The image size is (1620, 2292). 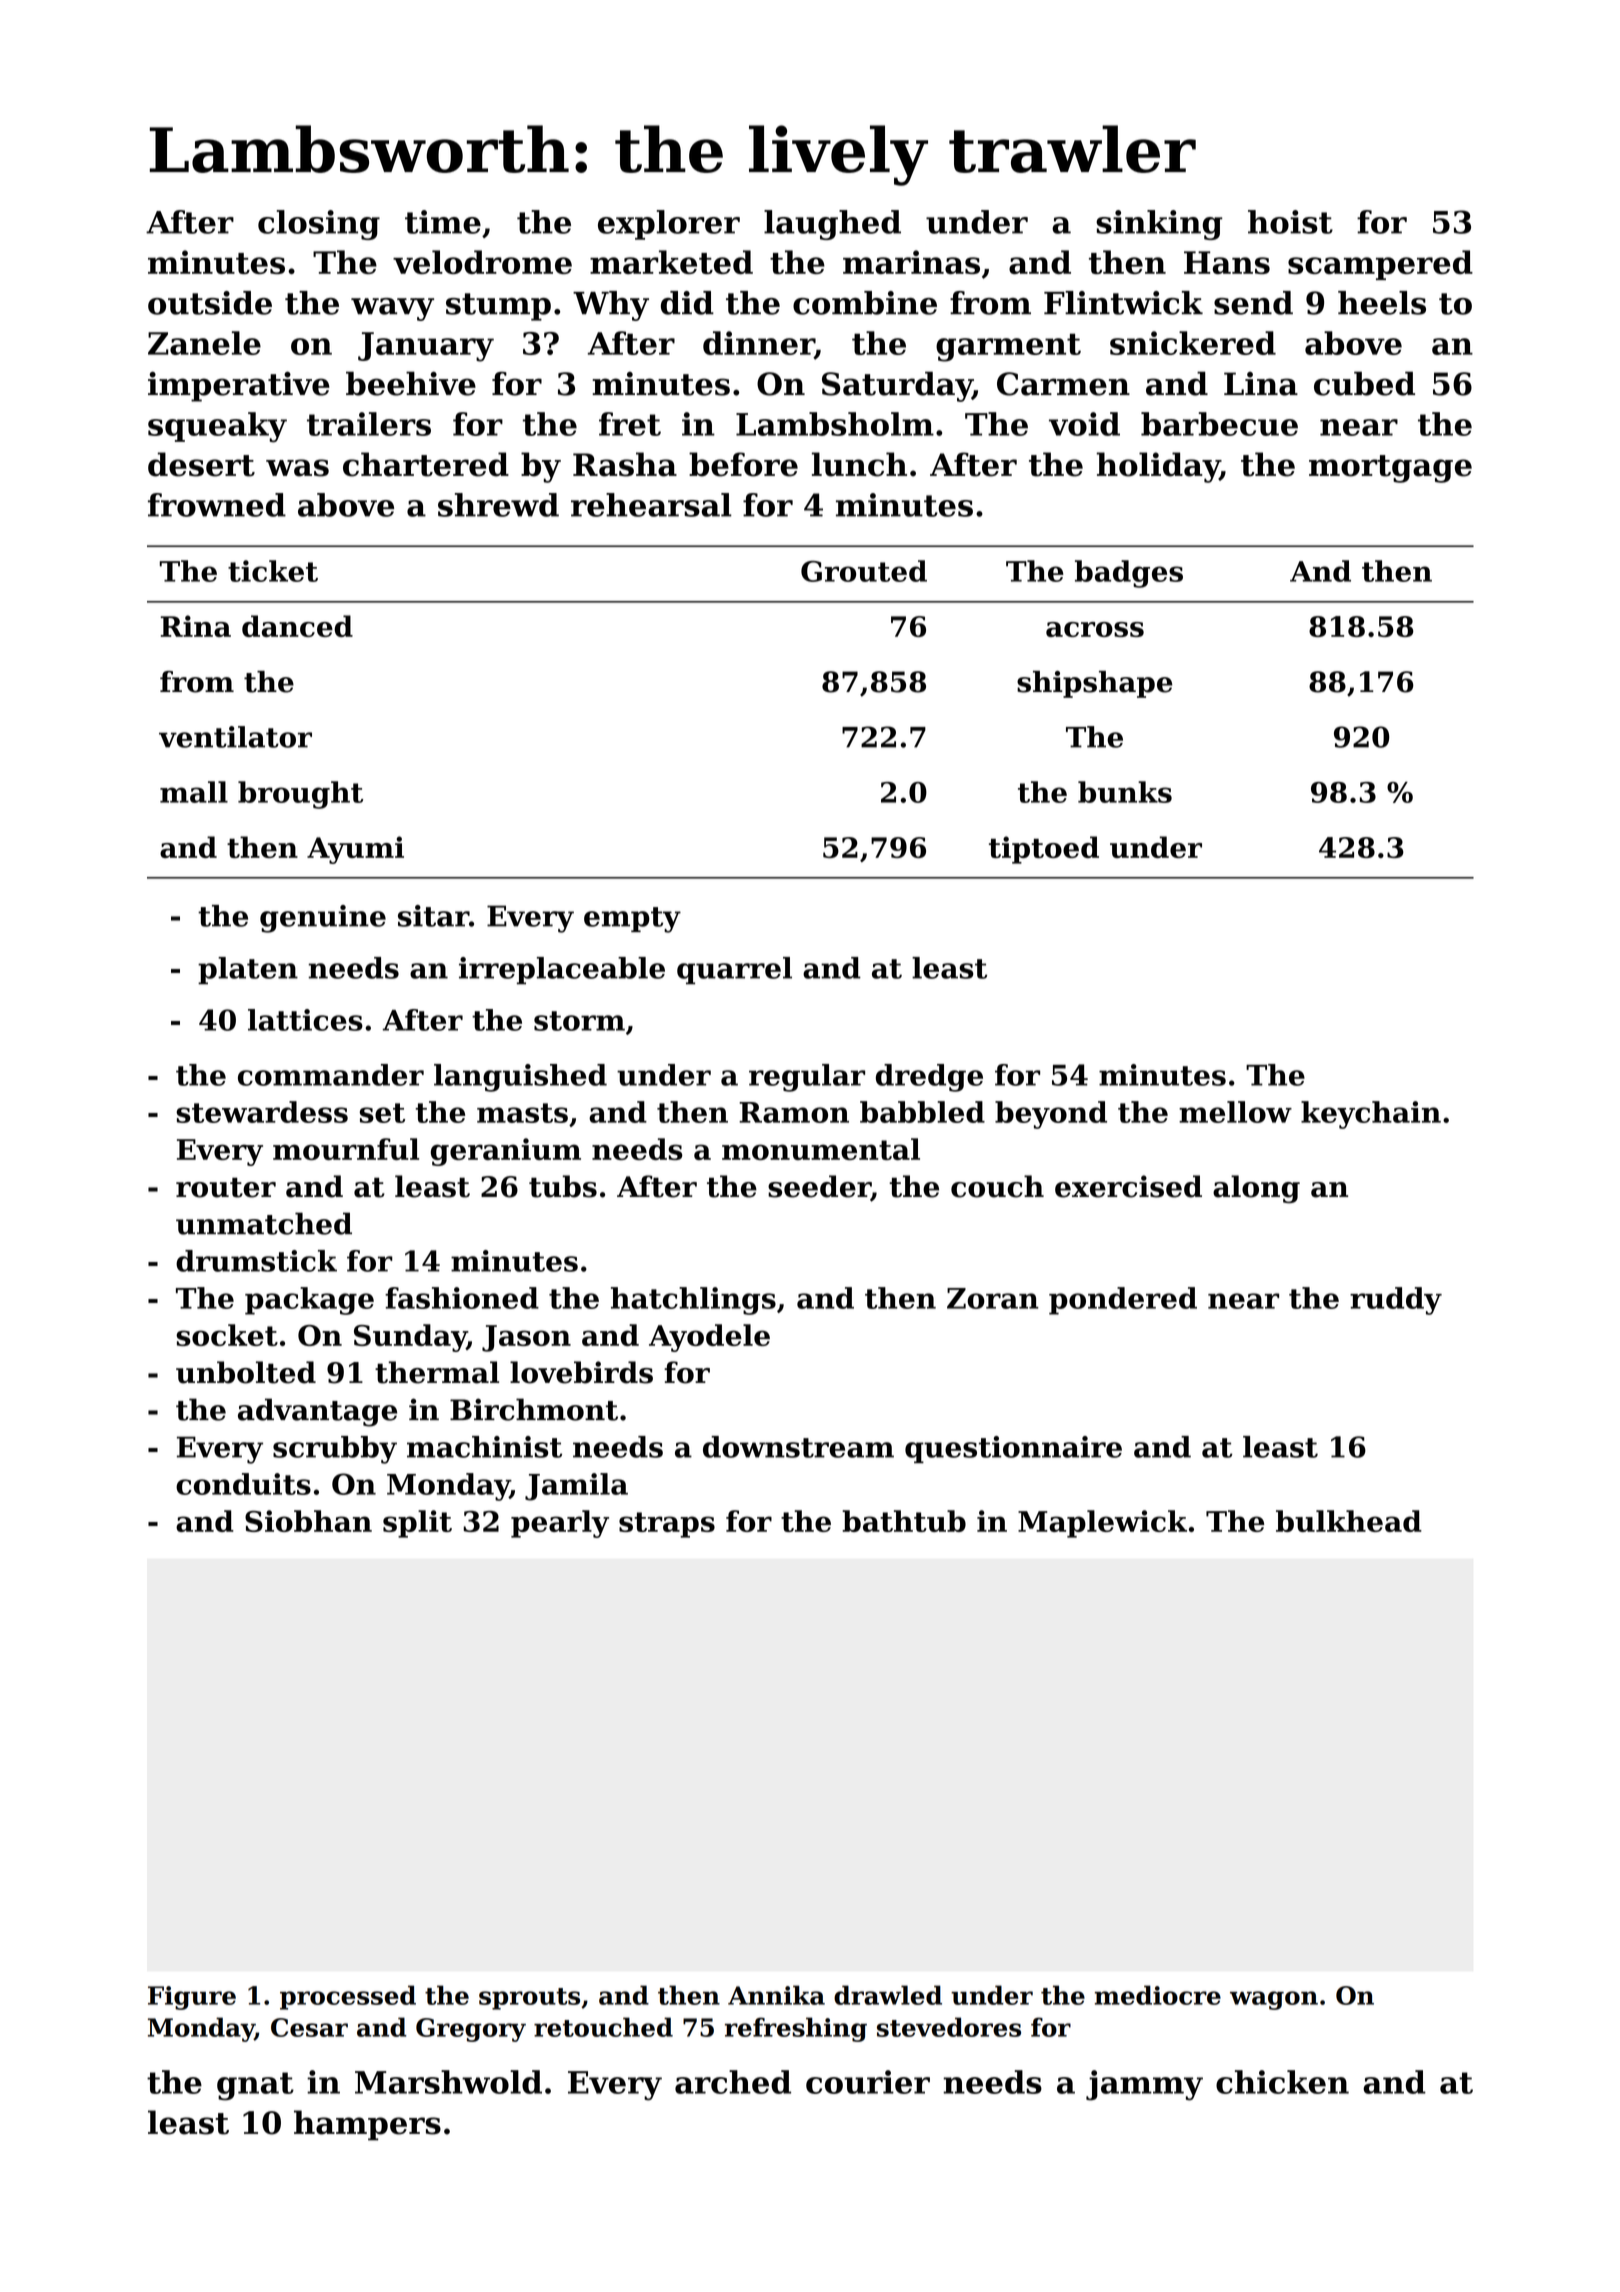 I want to click on scampered, so click(x=1380, y=265).
